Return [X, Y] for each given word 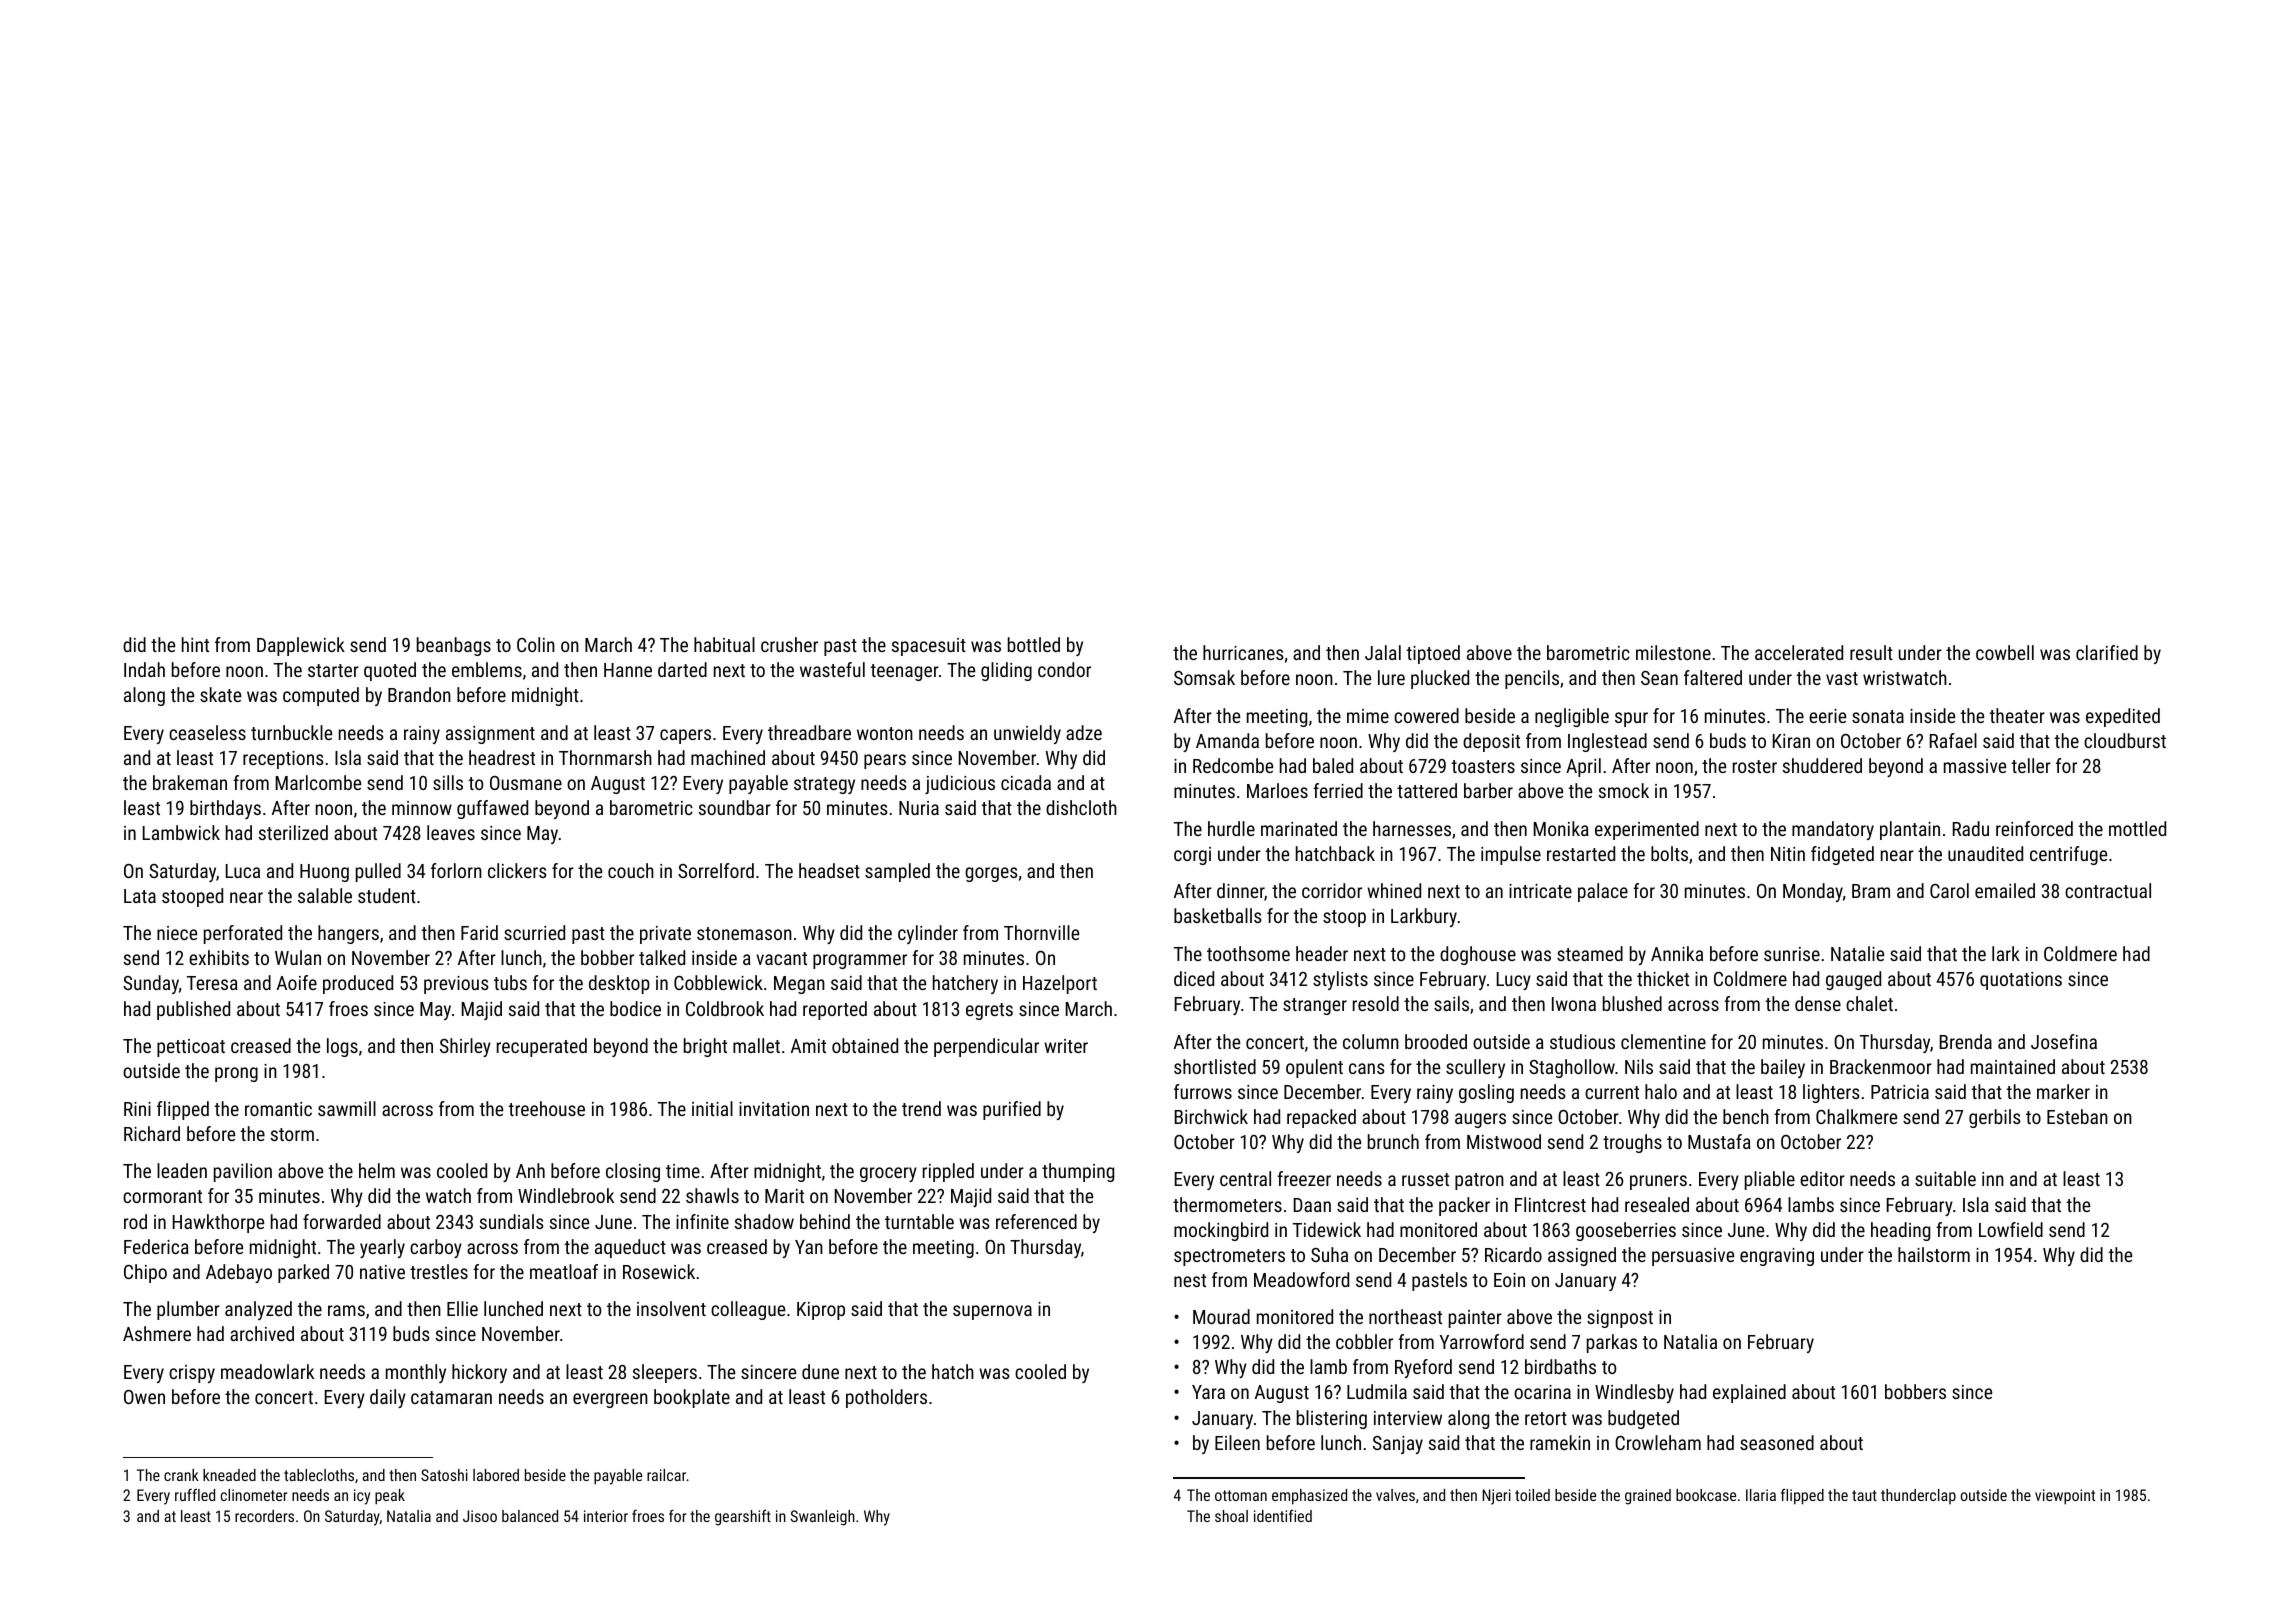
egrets [989, 1011]
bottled [1034, 644]
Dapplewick [301, 646]
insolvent [671, 1308]
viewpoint [2065, 1497]
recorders [264, 1516]
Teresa [212, 983]
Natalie [1857, 953]
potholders [886, 1398]
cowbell [2005, 652]
